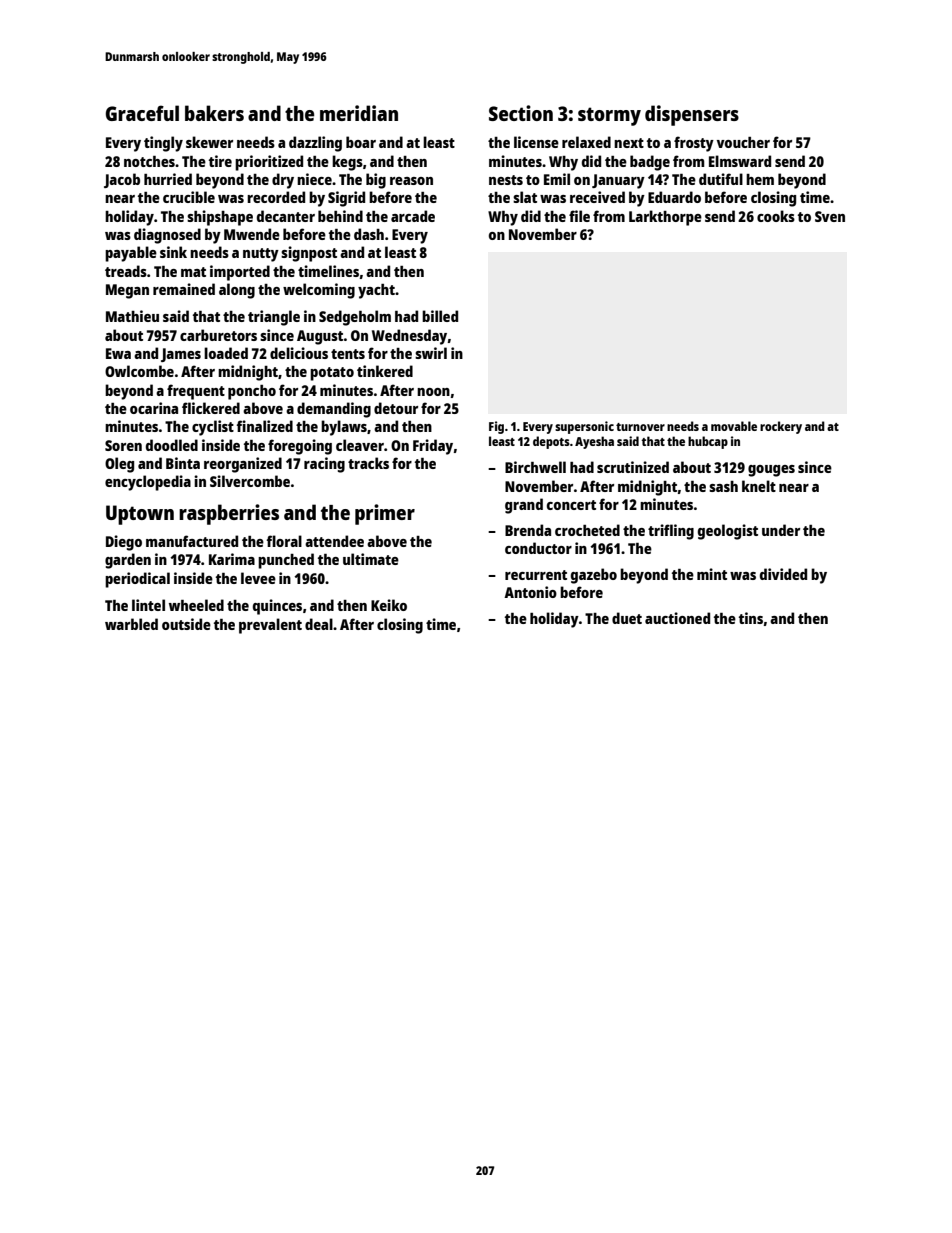 The height and width of the screenshot is (1233, 952). I want to click on prevalent, so click(270, 626).
